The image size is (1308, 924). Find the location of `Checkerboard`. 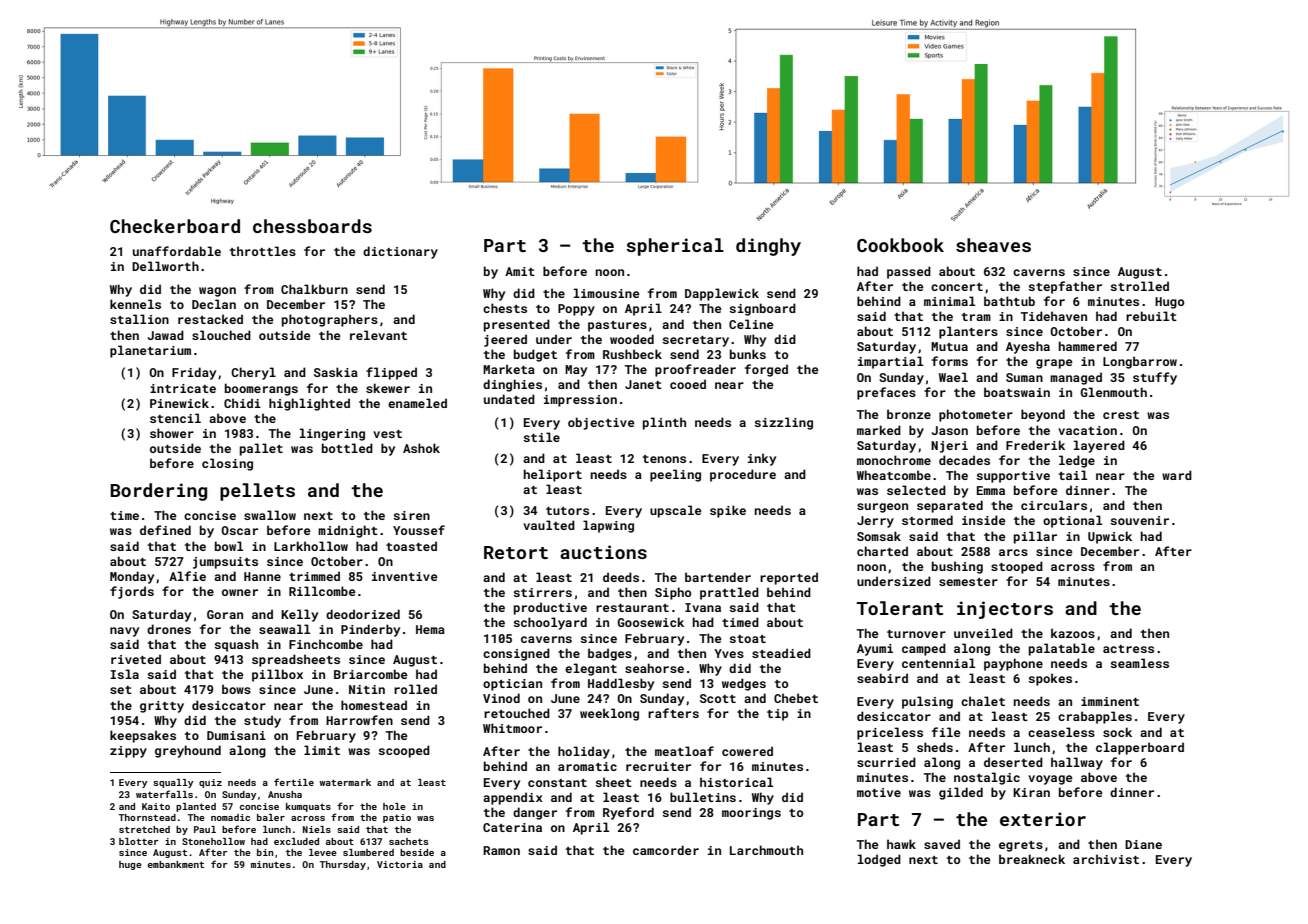

Checkerboard is located at coordinates (175, 226).
